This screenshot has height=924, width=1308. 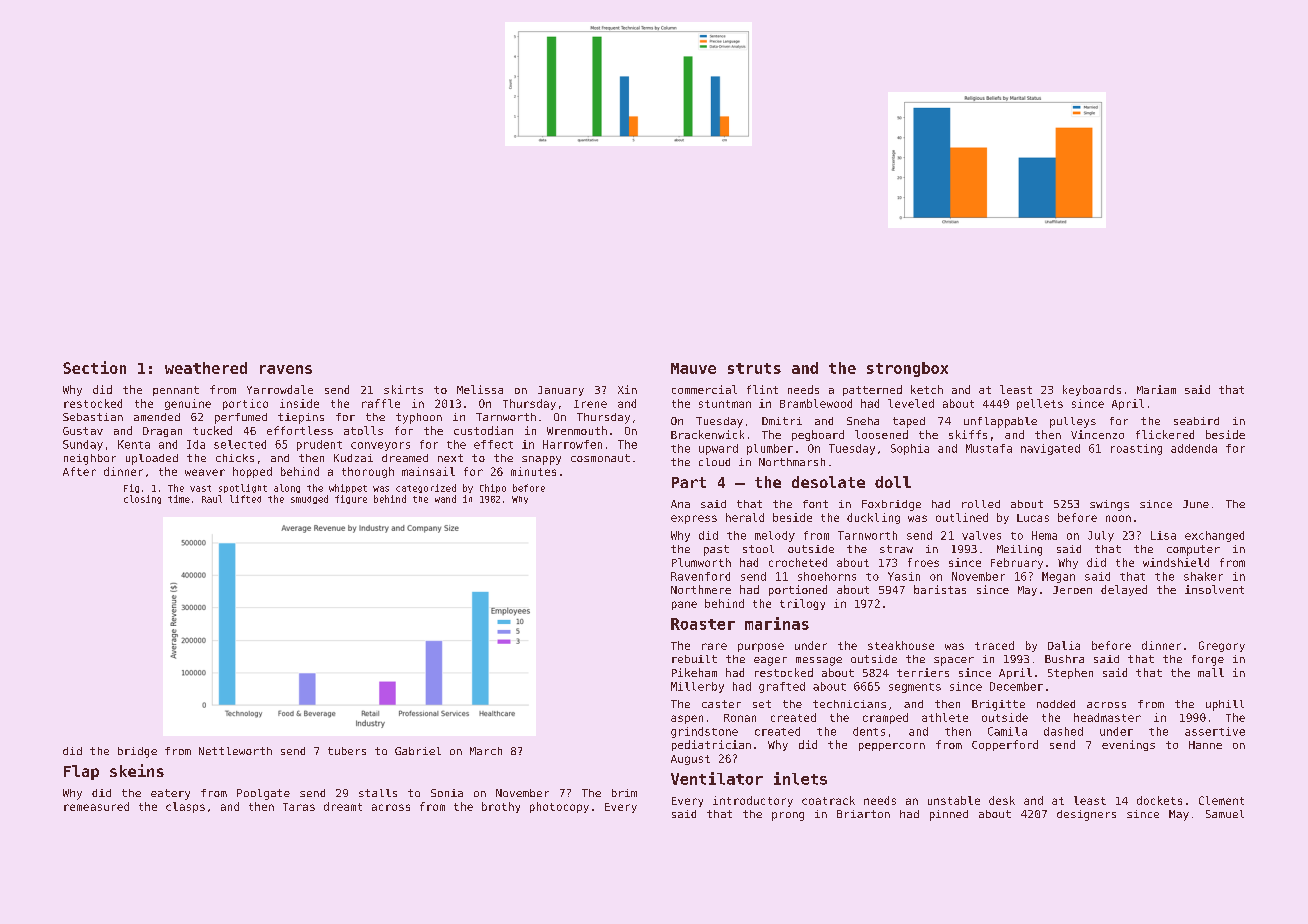 I want to click on outlined, so click(x=962, y=517).
